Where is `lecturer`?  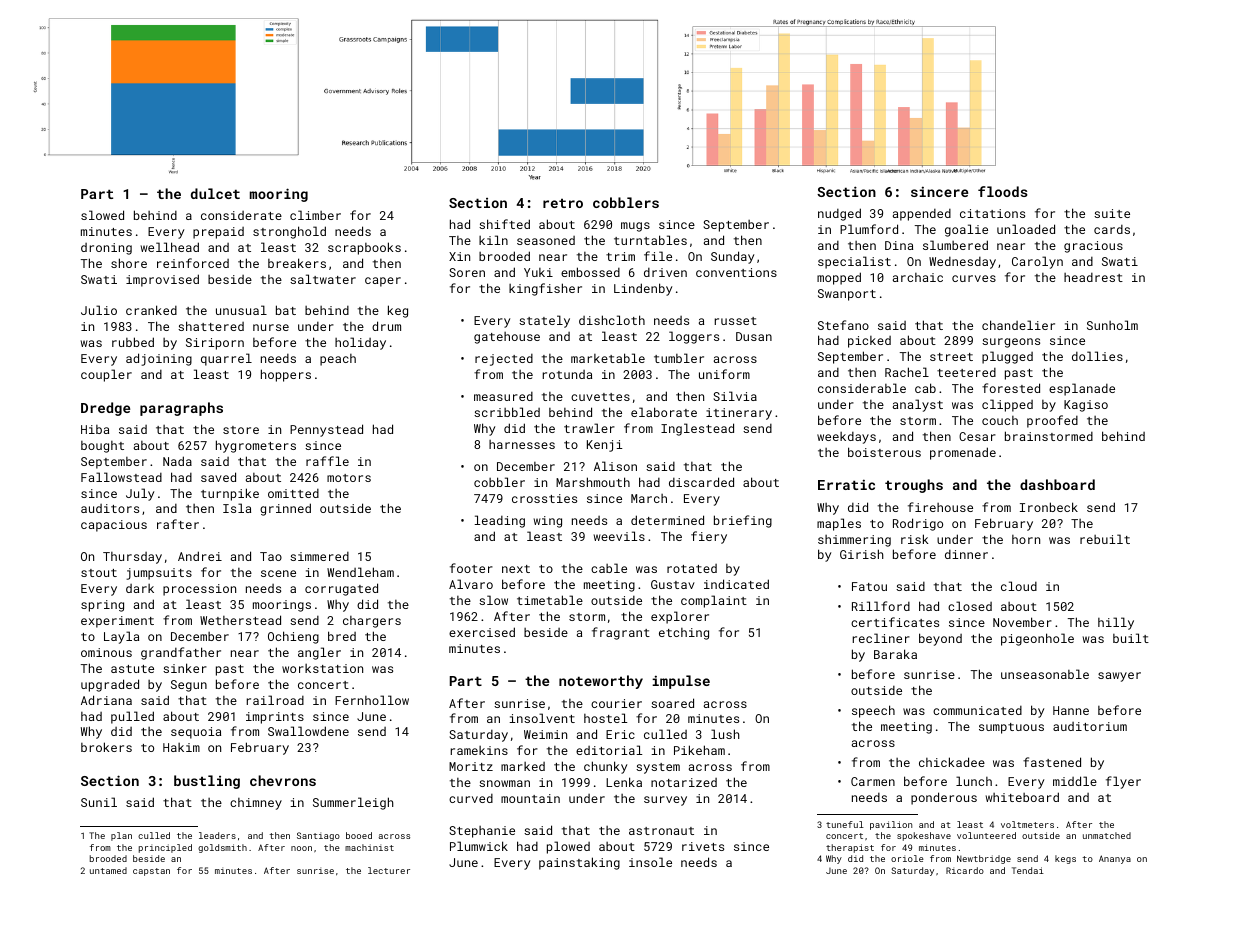
lecturer is located at coordinates (389, 870).
